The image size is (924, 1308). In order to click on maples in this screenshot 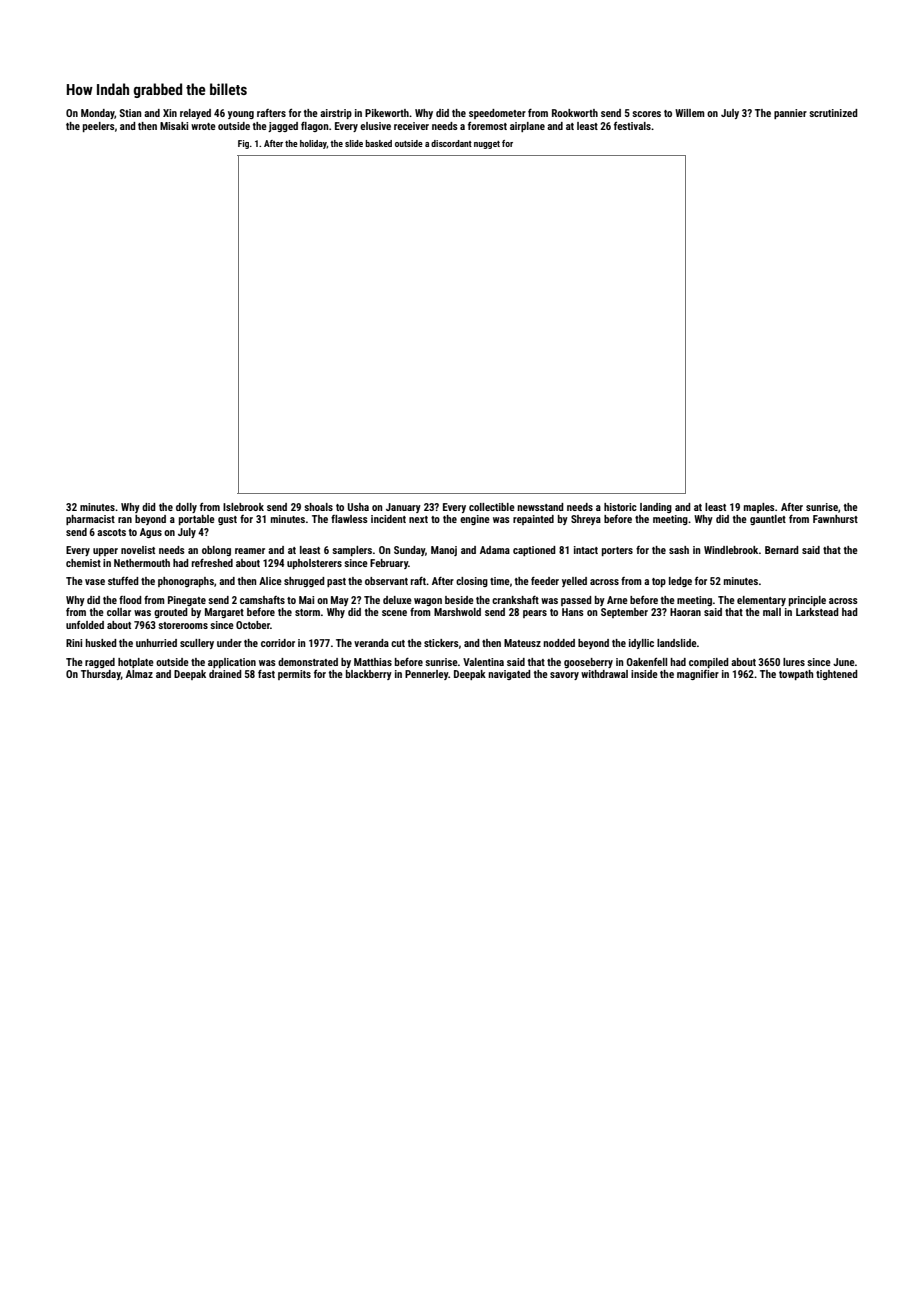, I will do `click(759, 508)`.
